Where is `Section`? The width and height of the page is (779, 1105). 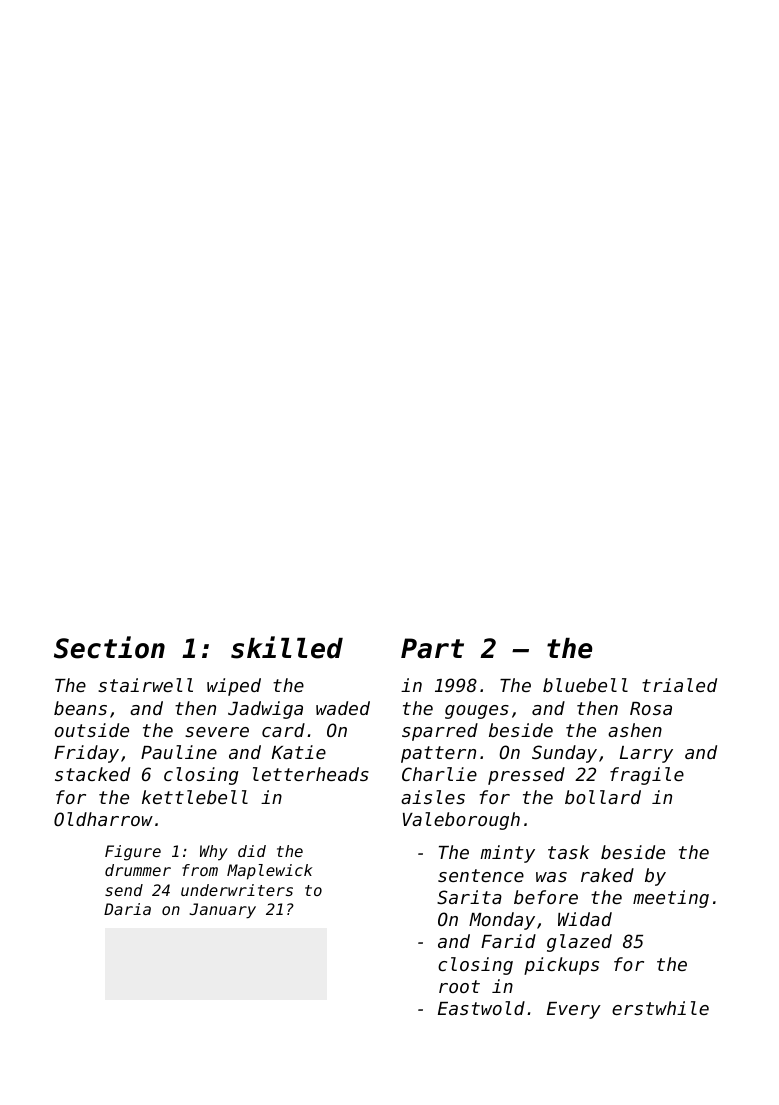 Section is located at coordinates (109, 647).
